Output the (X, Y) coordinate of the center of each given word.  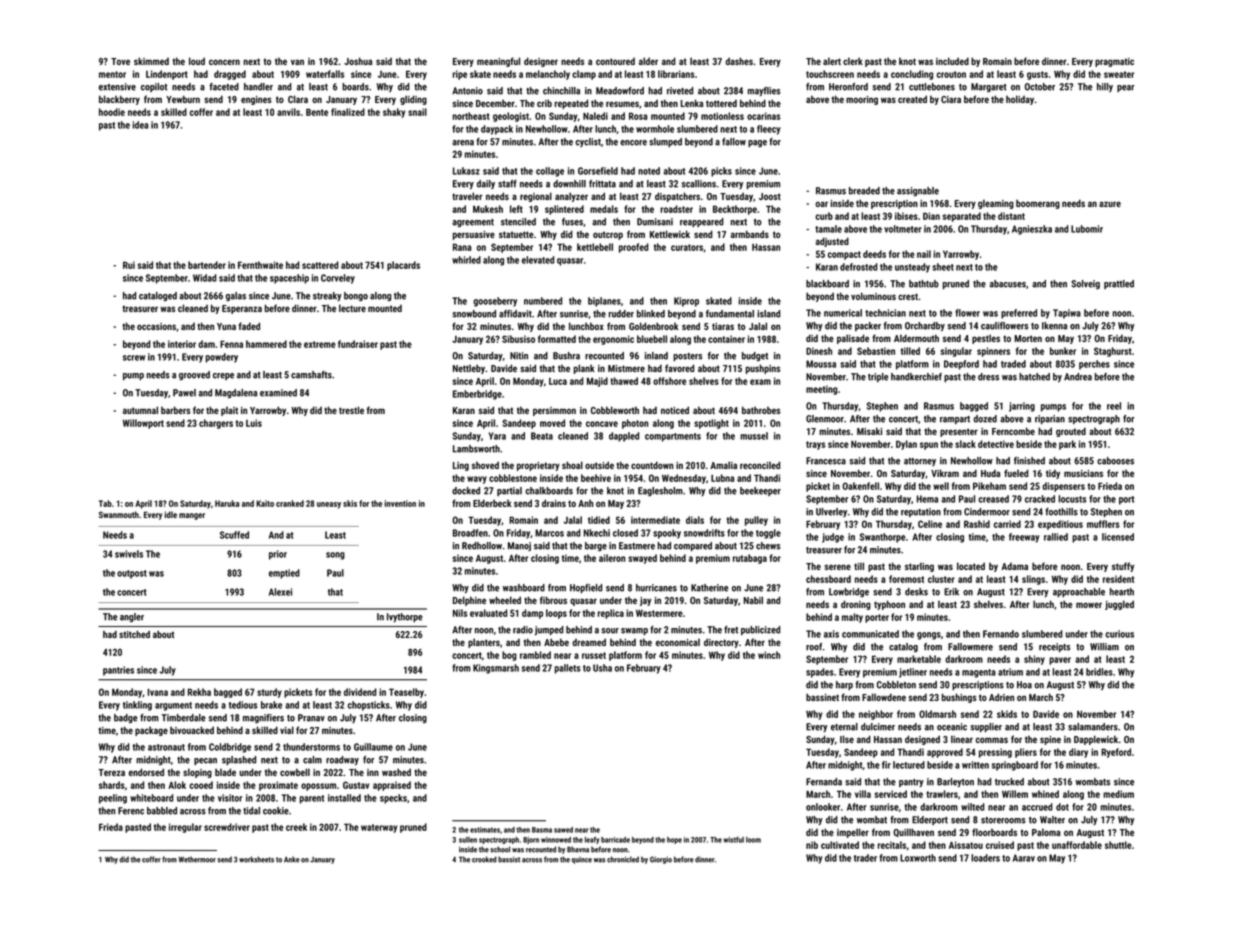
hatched (1034, 377)
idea (141, 125)
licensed (1118, 537)
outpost (132, 574)
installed (344, 798)
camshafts (311, 375)
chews (768, 546)
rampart (955, 420)
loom (753, 840)
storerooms (1003, 820)
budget (755, 357)
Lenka (692, 103)
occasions (156, 326)
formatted (557, 339)
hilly (1105, 87)
